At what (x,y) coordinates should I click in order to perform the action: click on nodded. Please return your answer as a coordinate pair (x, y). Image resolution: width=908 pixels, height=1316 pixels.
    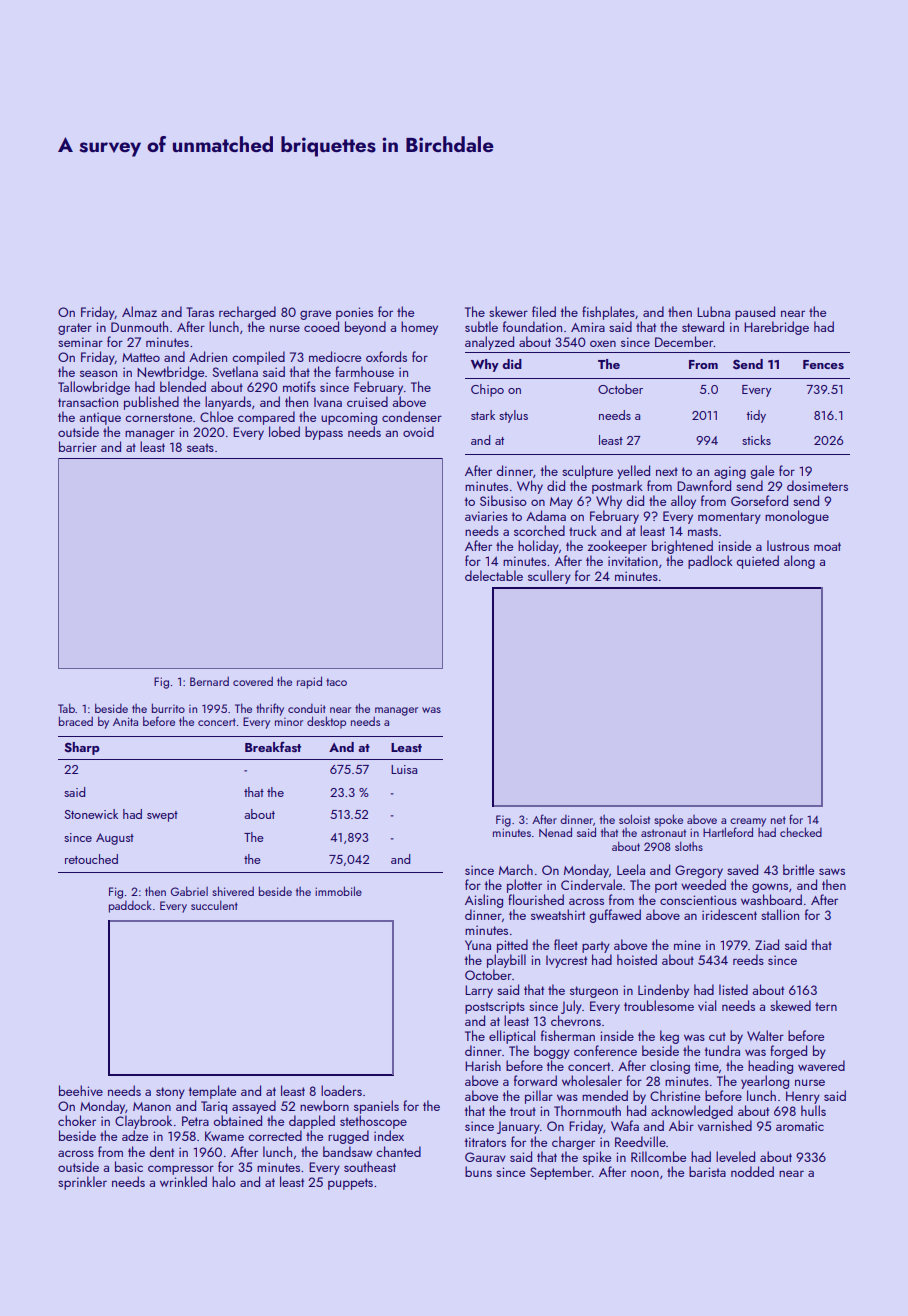
    Looking at the image, I should click on (752, 1171).
